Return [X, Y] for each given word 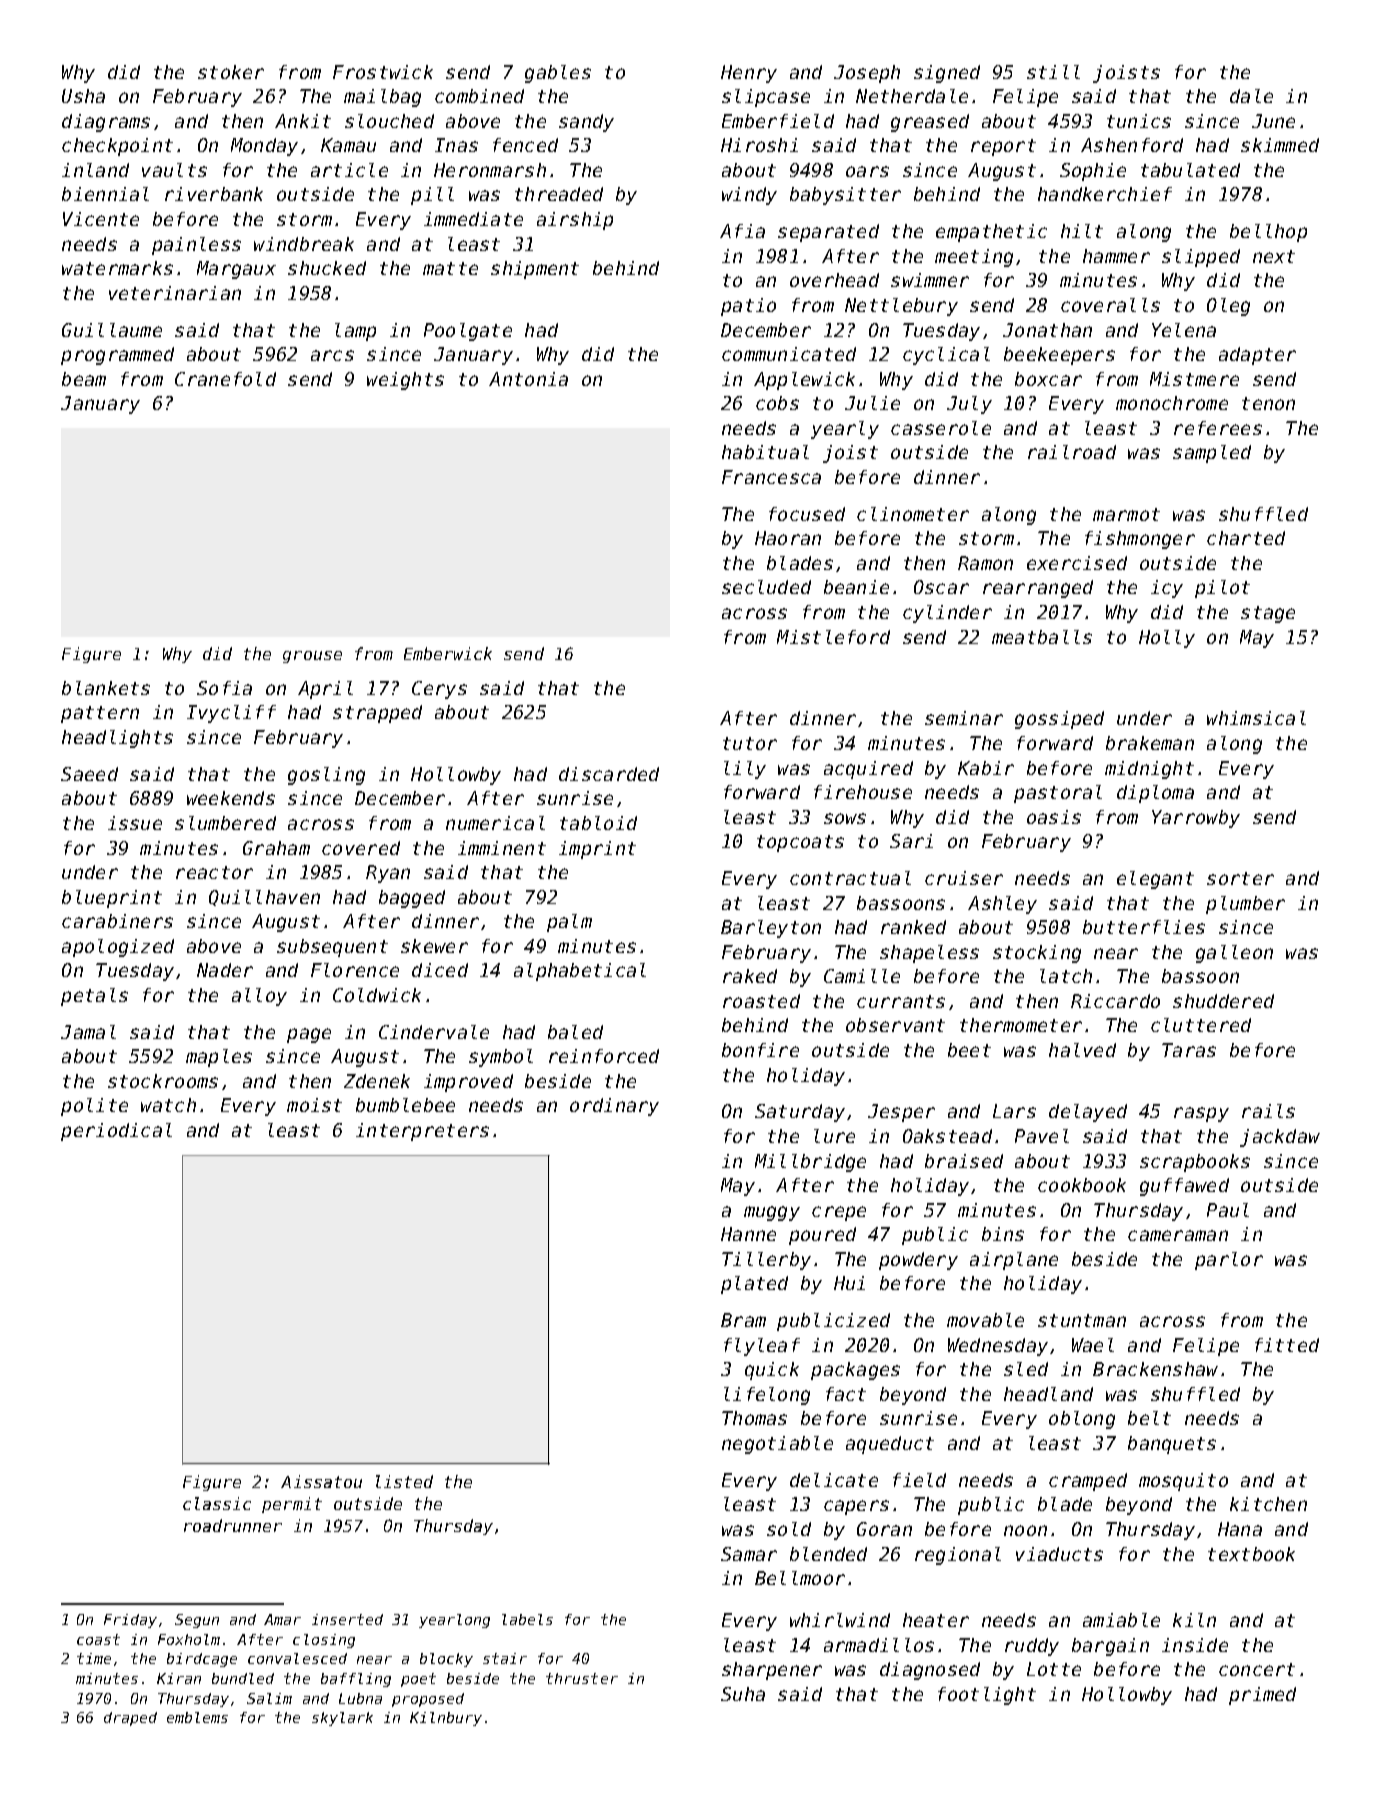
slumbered [225, 823]
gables [558, 74]
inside [1195, 1645]
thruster [582, 1678]
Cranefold [225, 379]
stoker [231, 72]
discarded [609, 774]
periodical [116, 1132]
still [1053, 72]
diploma [1155, 794]
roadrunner [233, 1525]
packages [855, 1371]
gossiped [1059, 720]
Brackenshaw [1155, 1369]
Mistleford [833, 637]
